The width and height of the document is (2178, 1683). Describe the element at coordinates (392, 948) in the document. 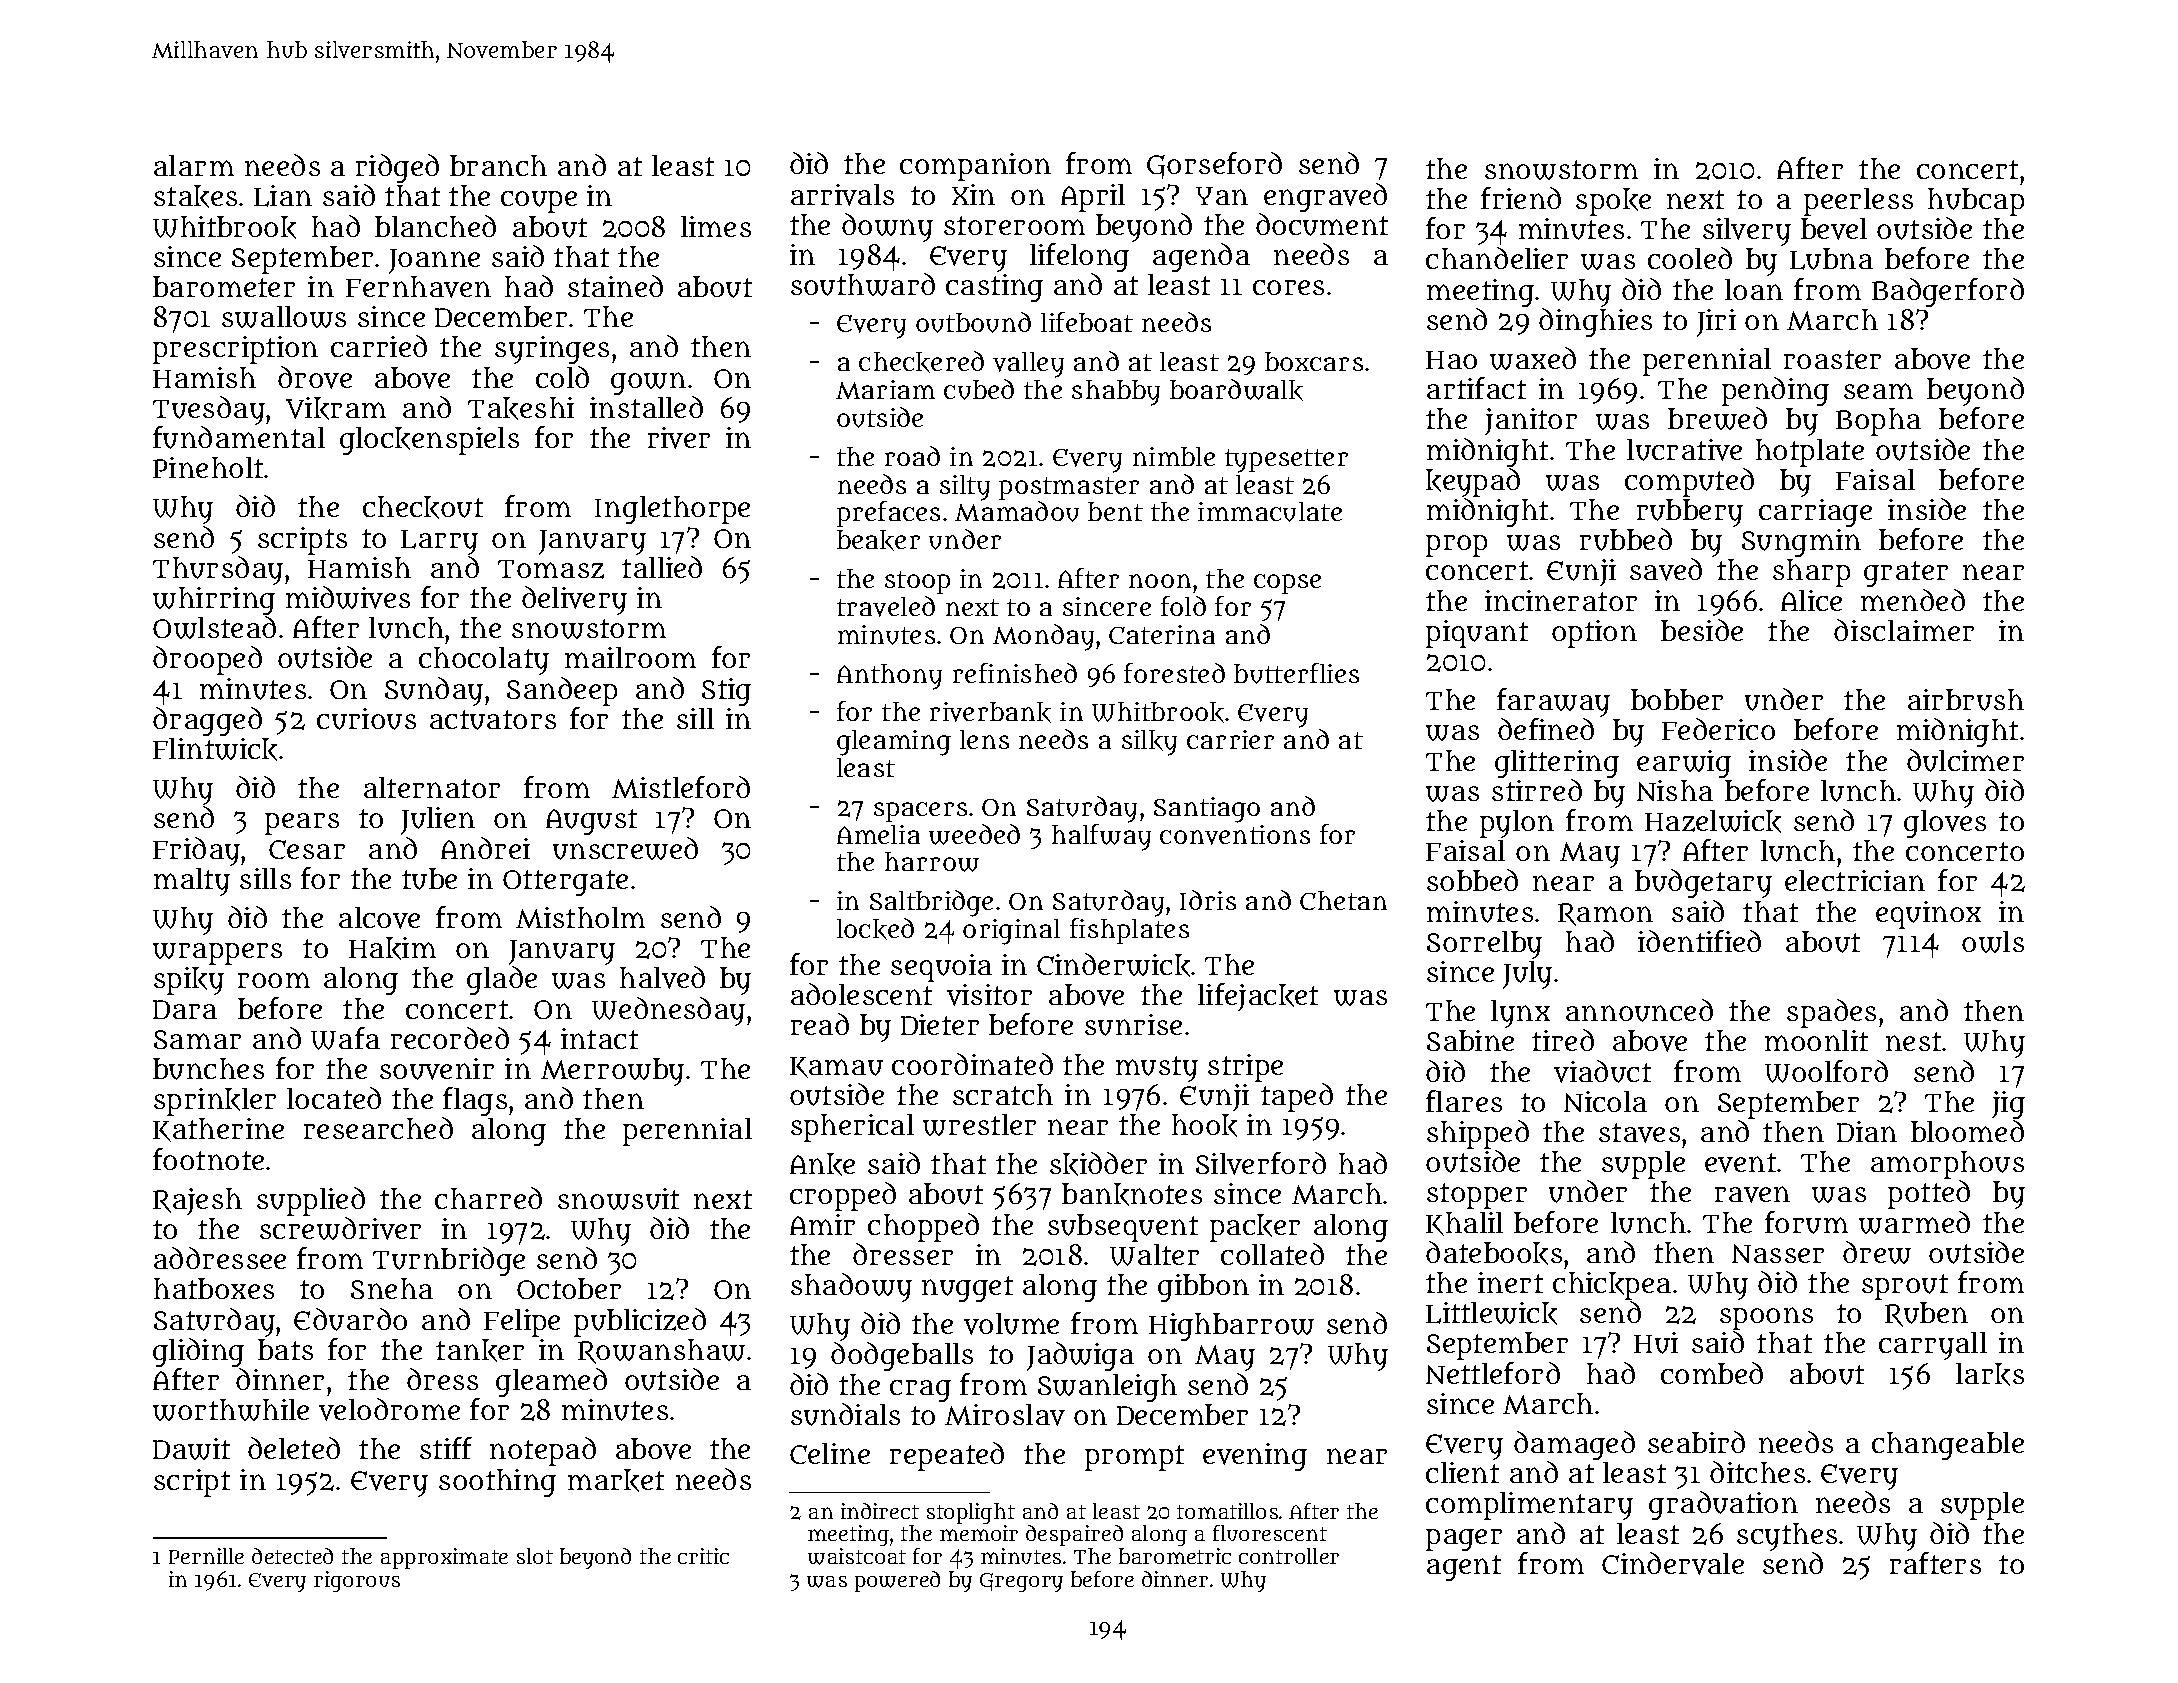

I see `Hakim` at that location.
